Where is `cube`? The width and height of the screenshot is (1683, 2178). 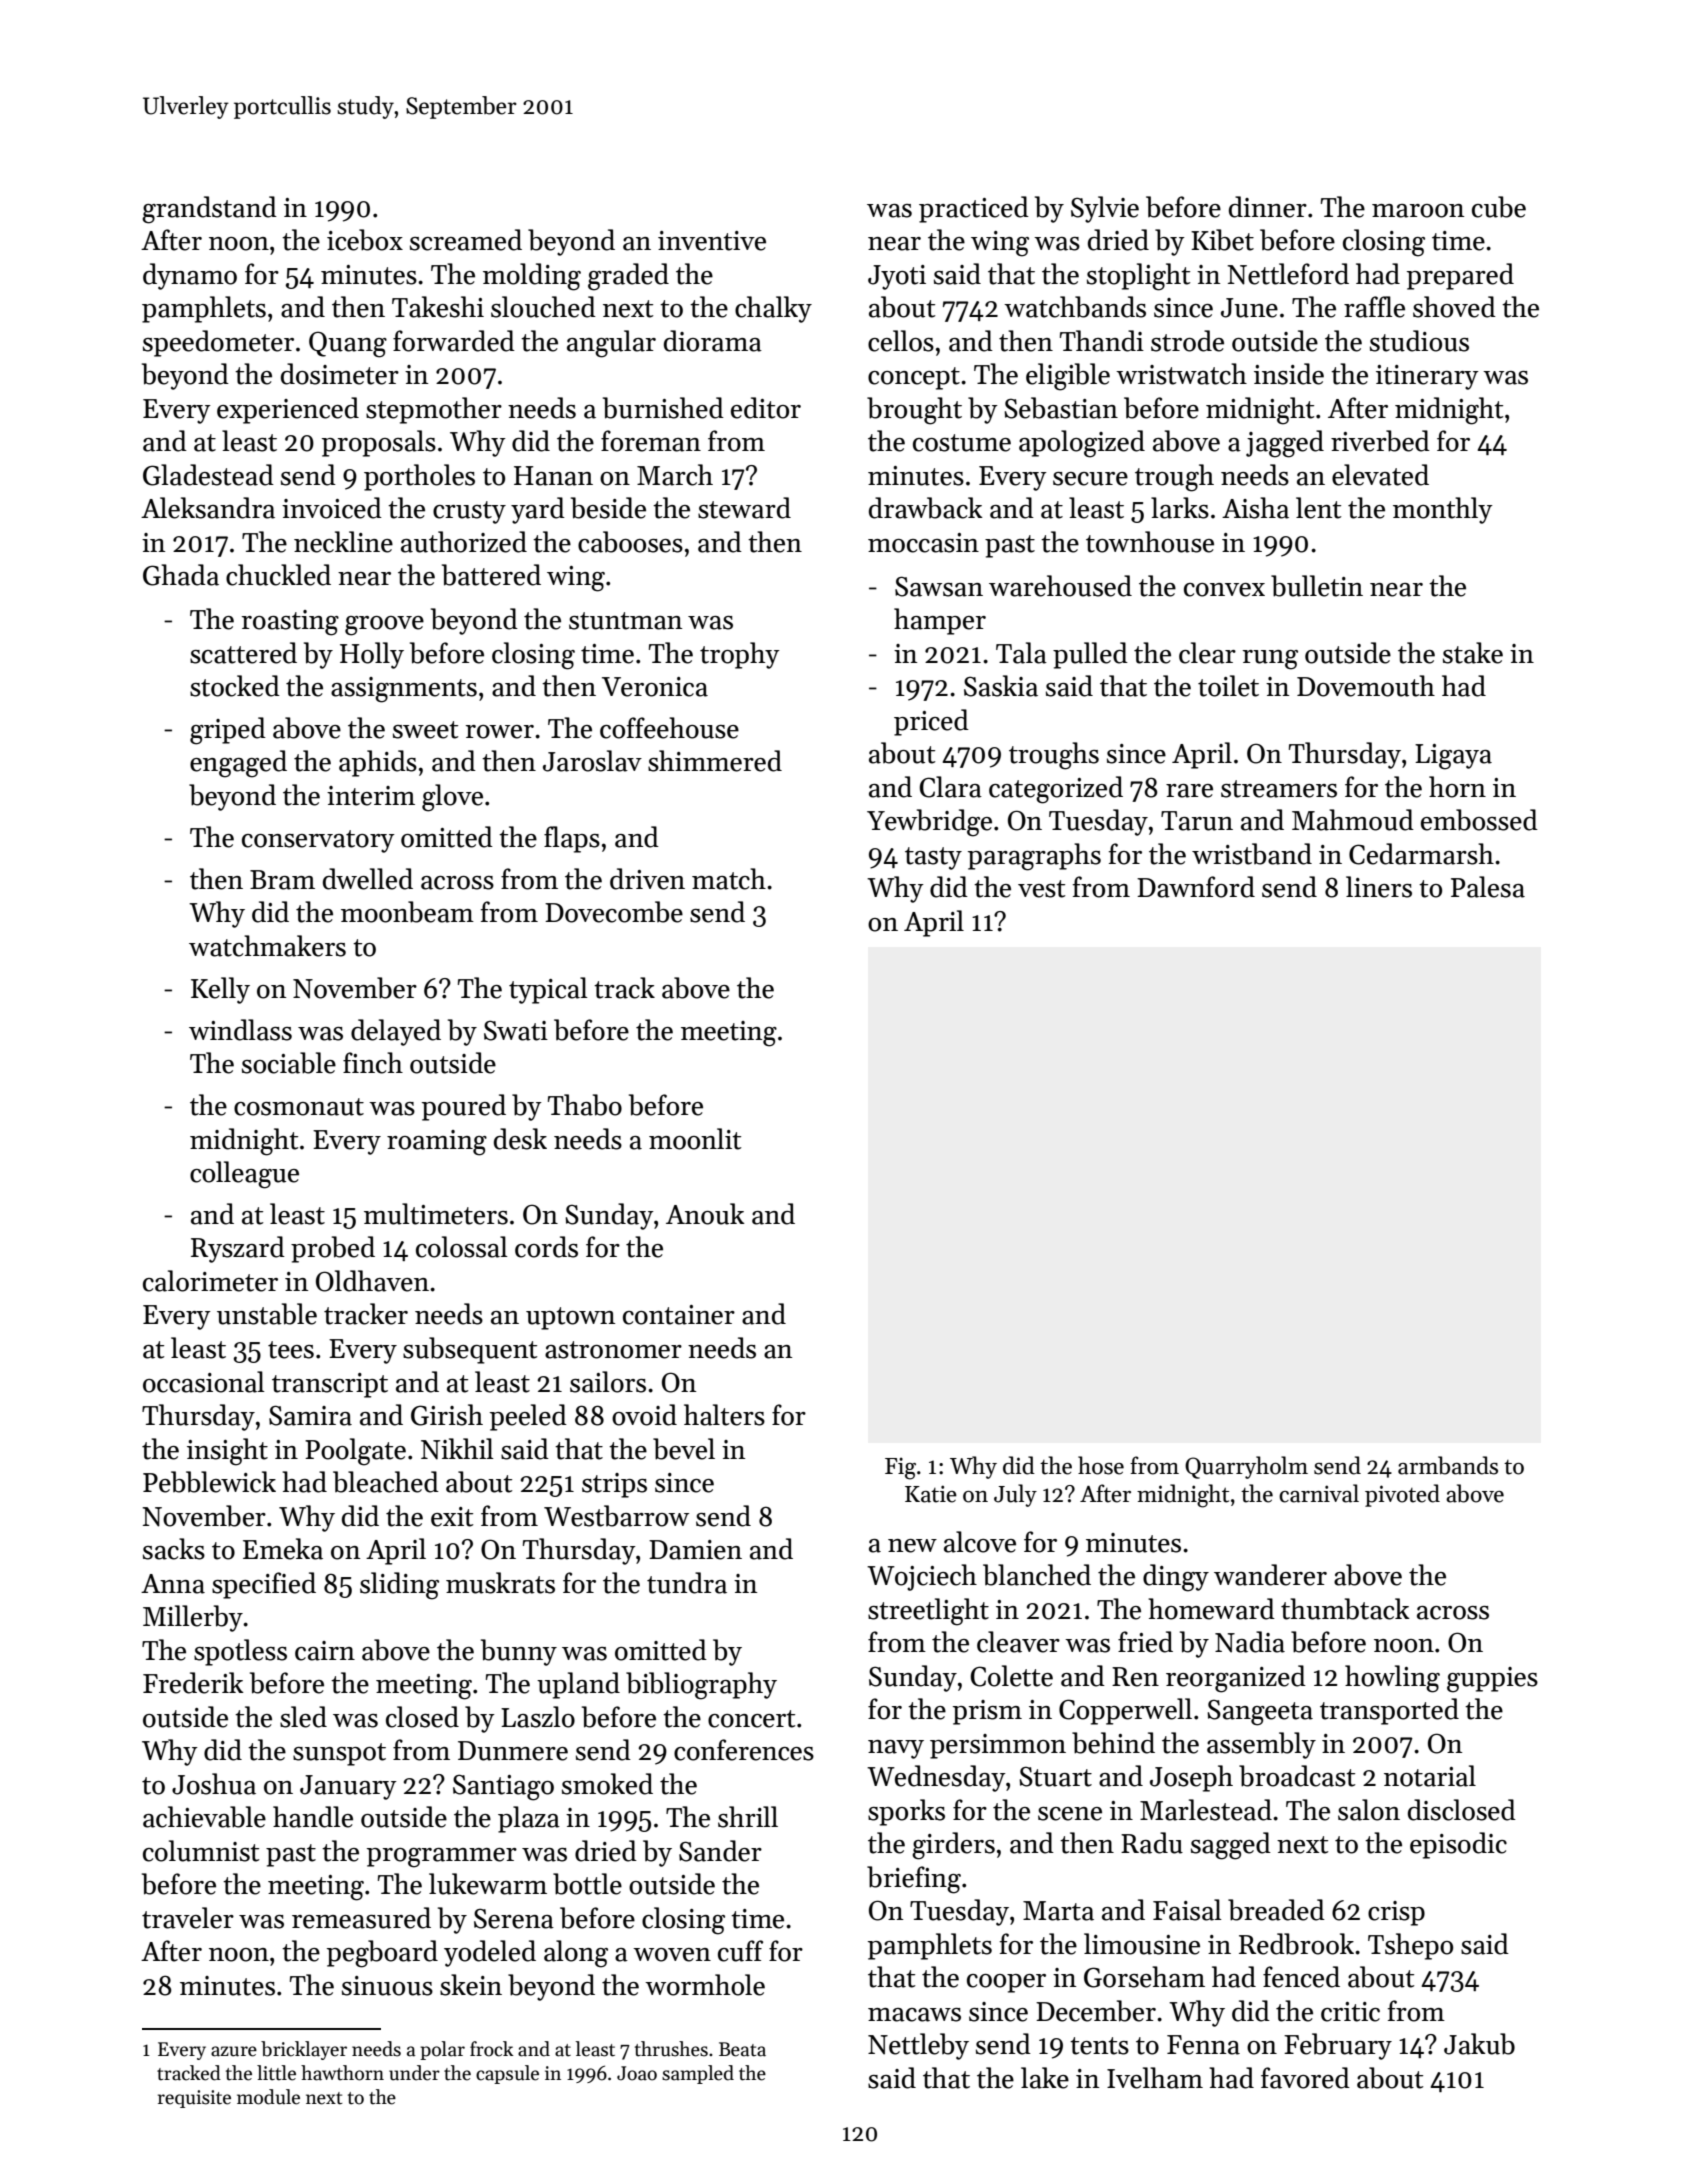
cube is located at coordinates (1499, 207).
